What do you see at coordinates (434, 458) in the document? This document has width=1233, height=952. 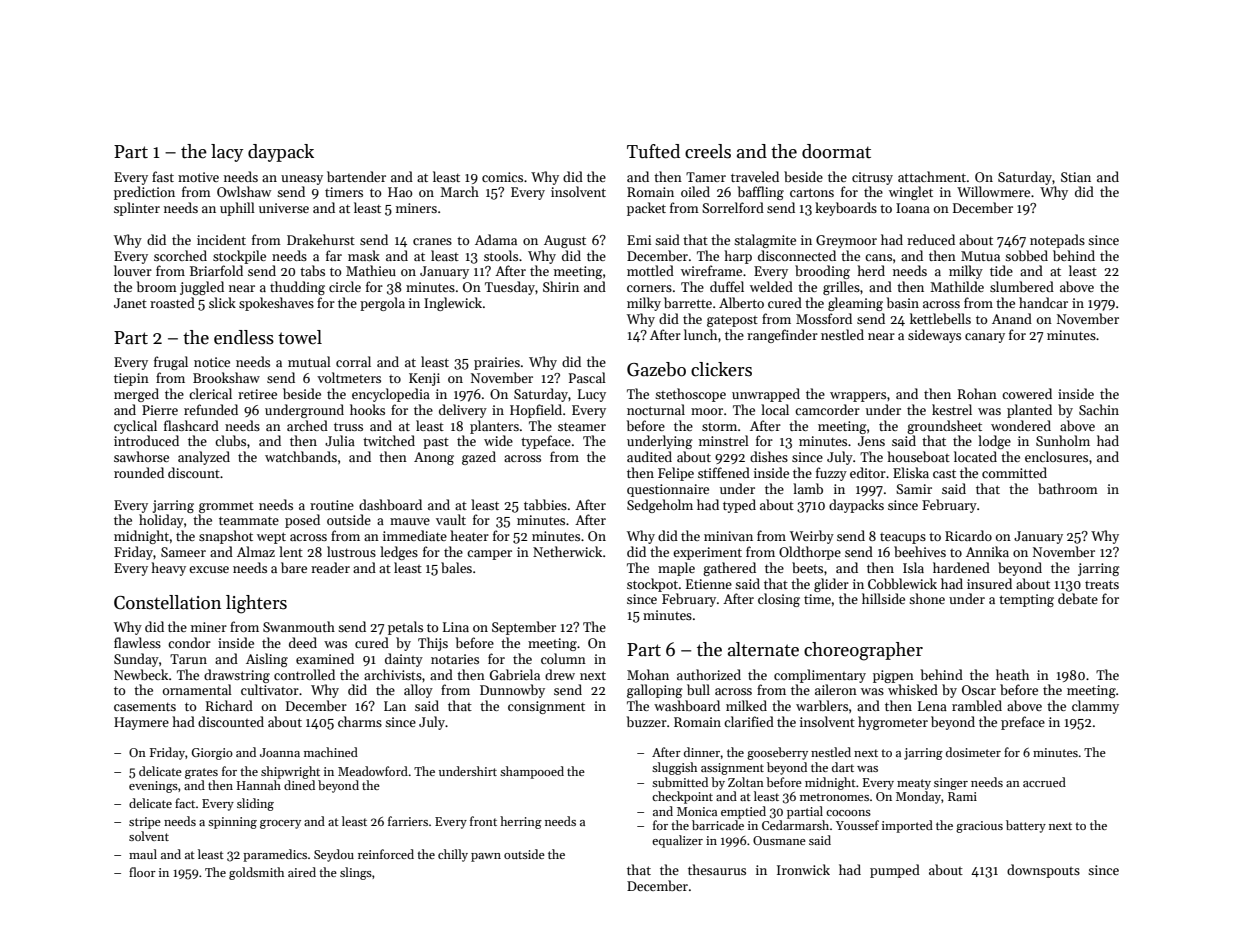 I see `Anong` at bounding box center [434, 458].
